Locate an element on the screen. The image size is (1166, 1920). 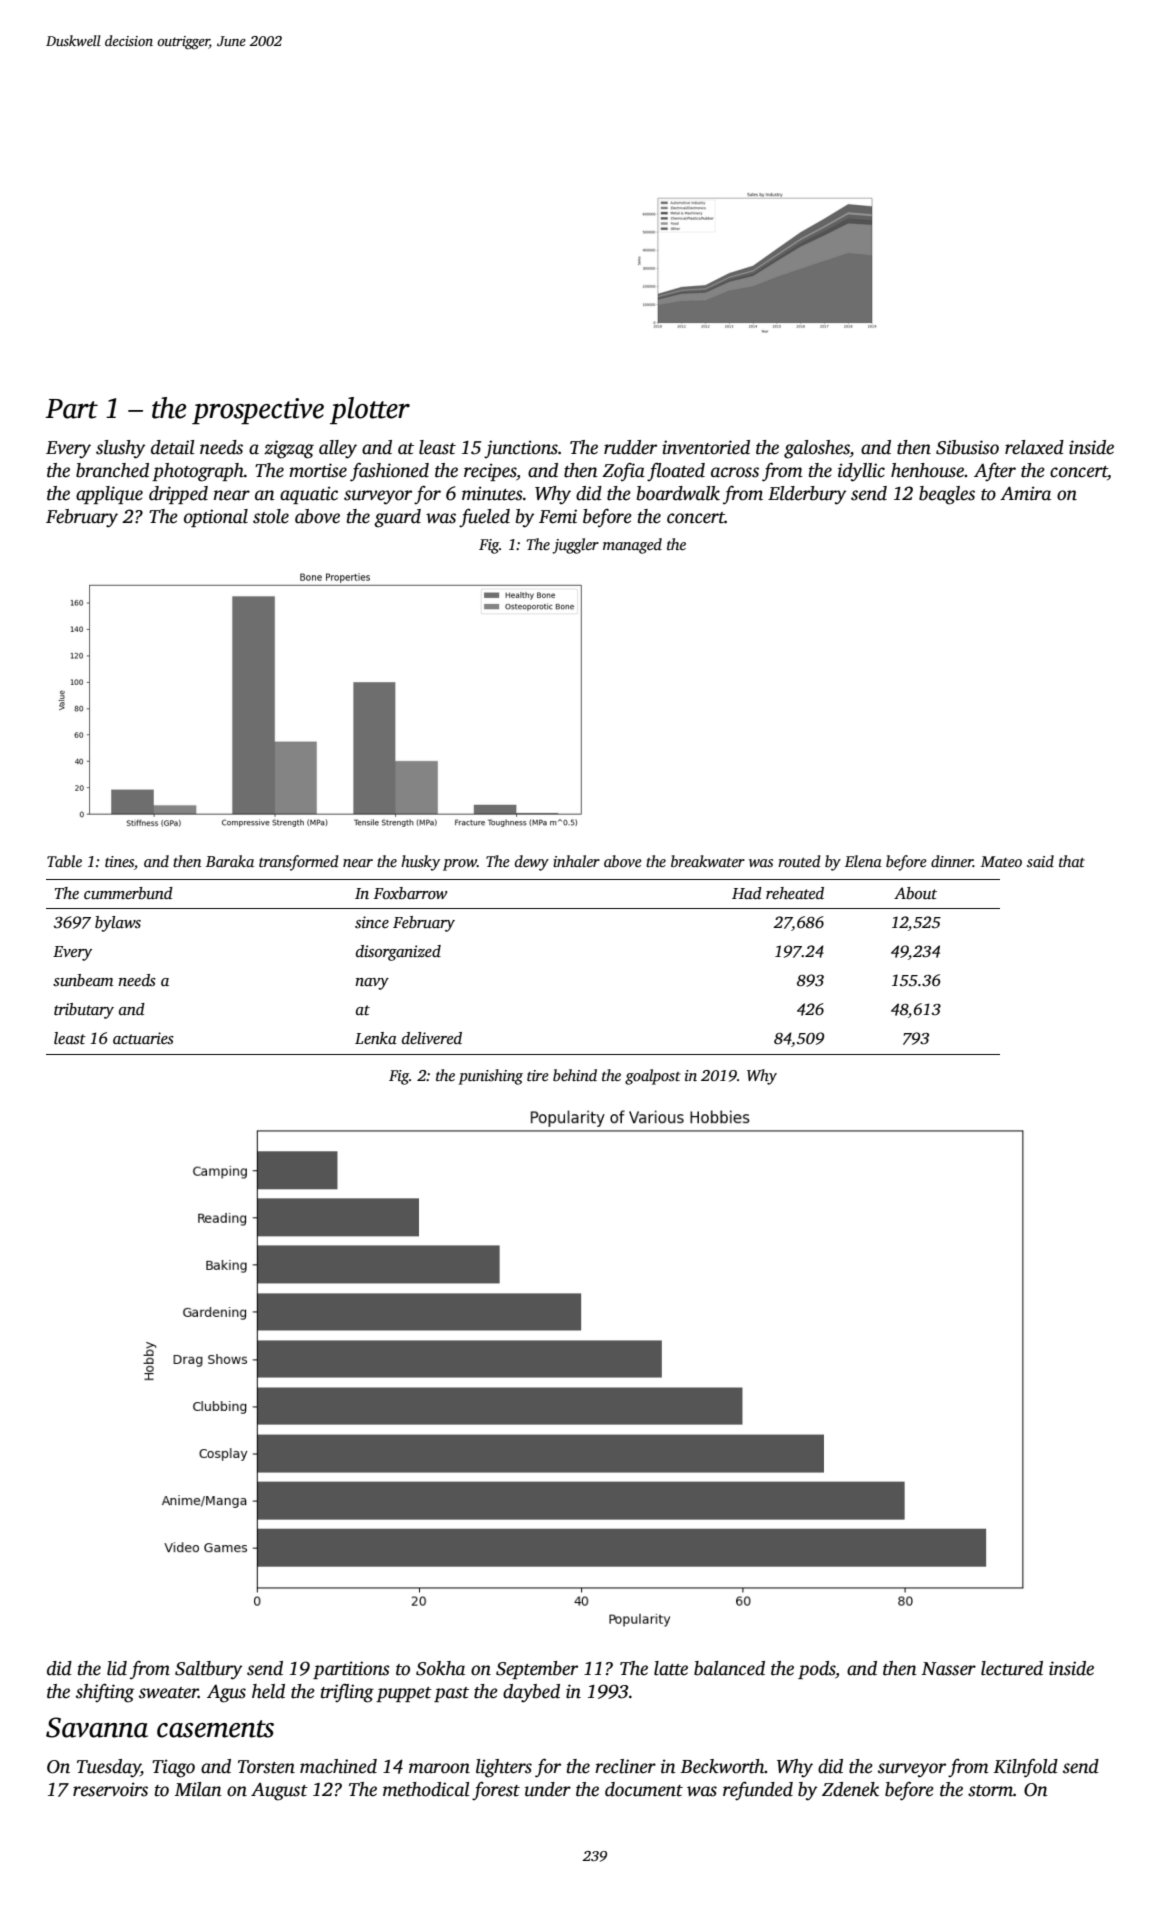
actuaries is located at coordinates (143, 1038).
